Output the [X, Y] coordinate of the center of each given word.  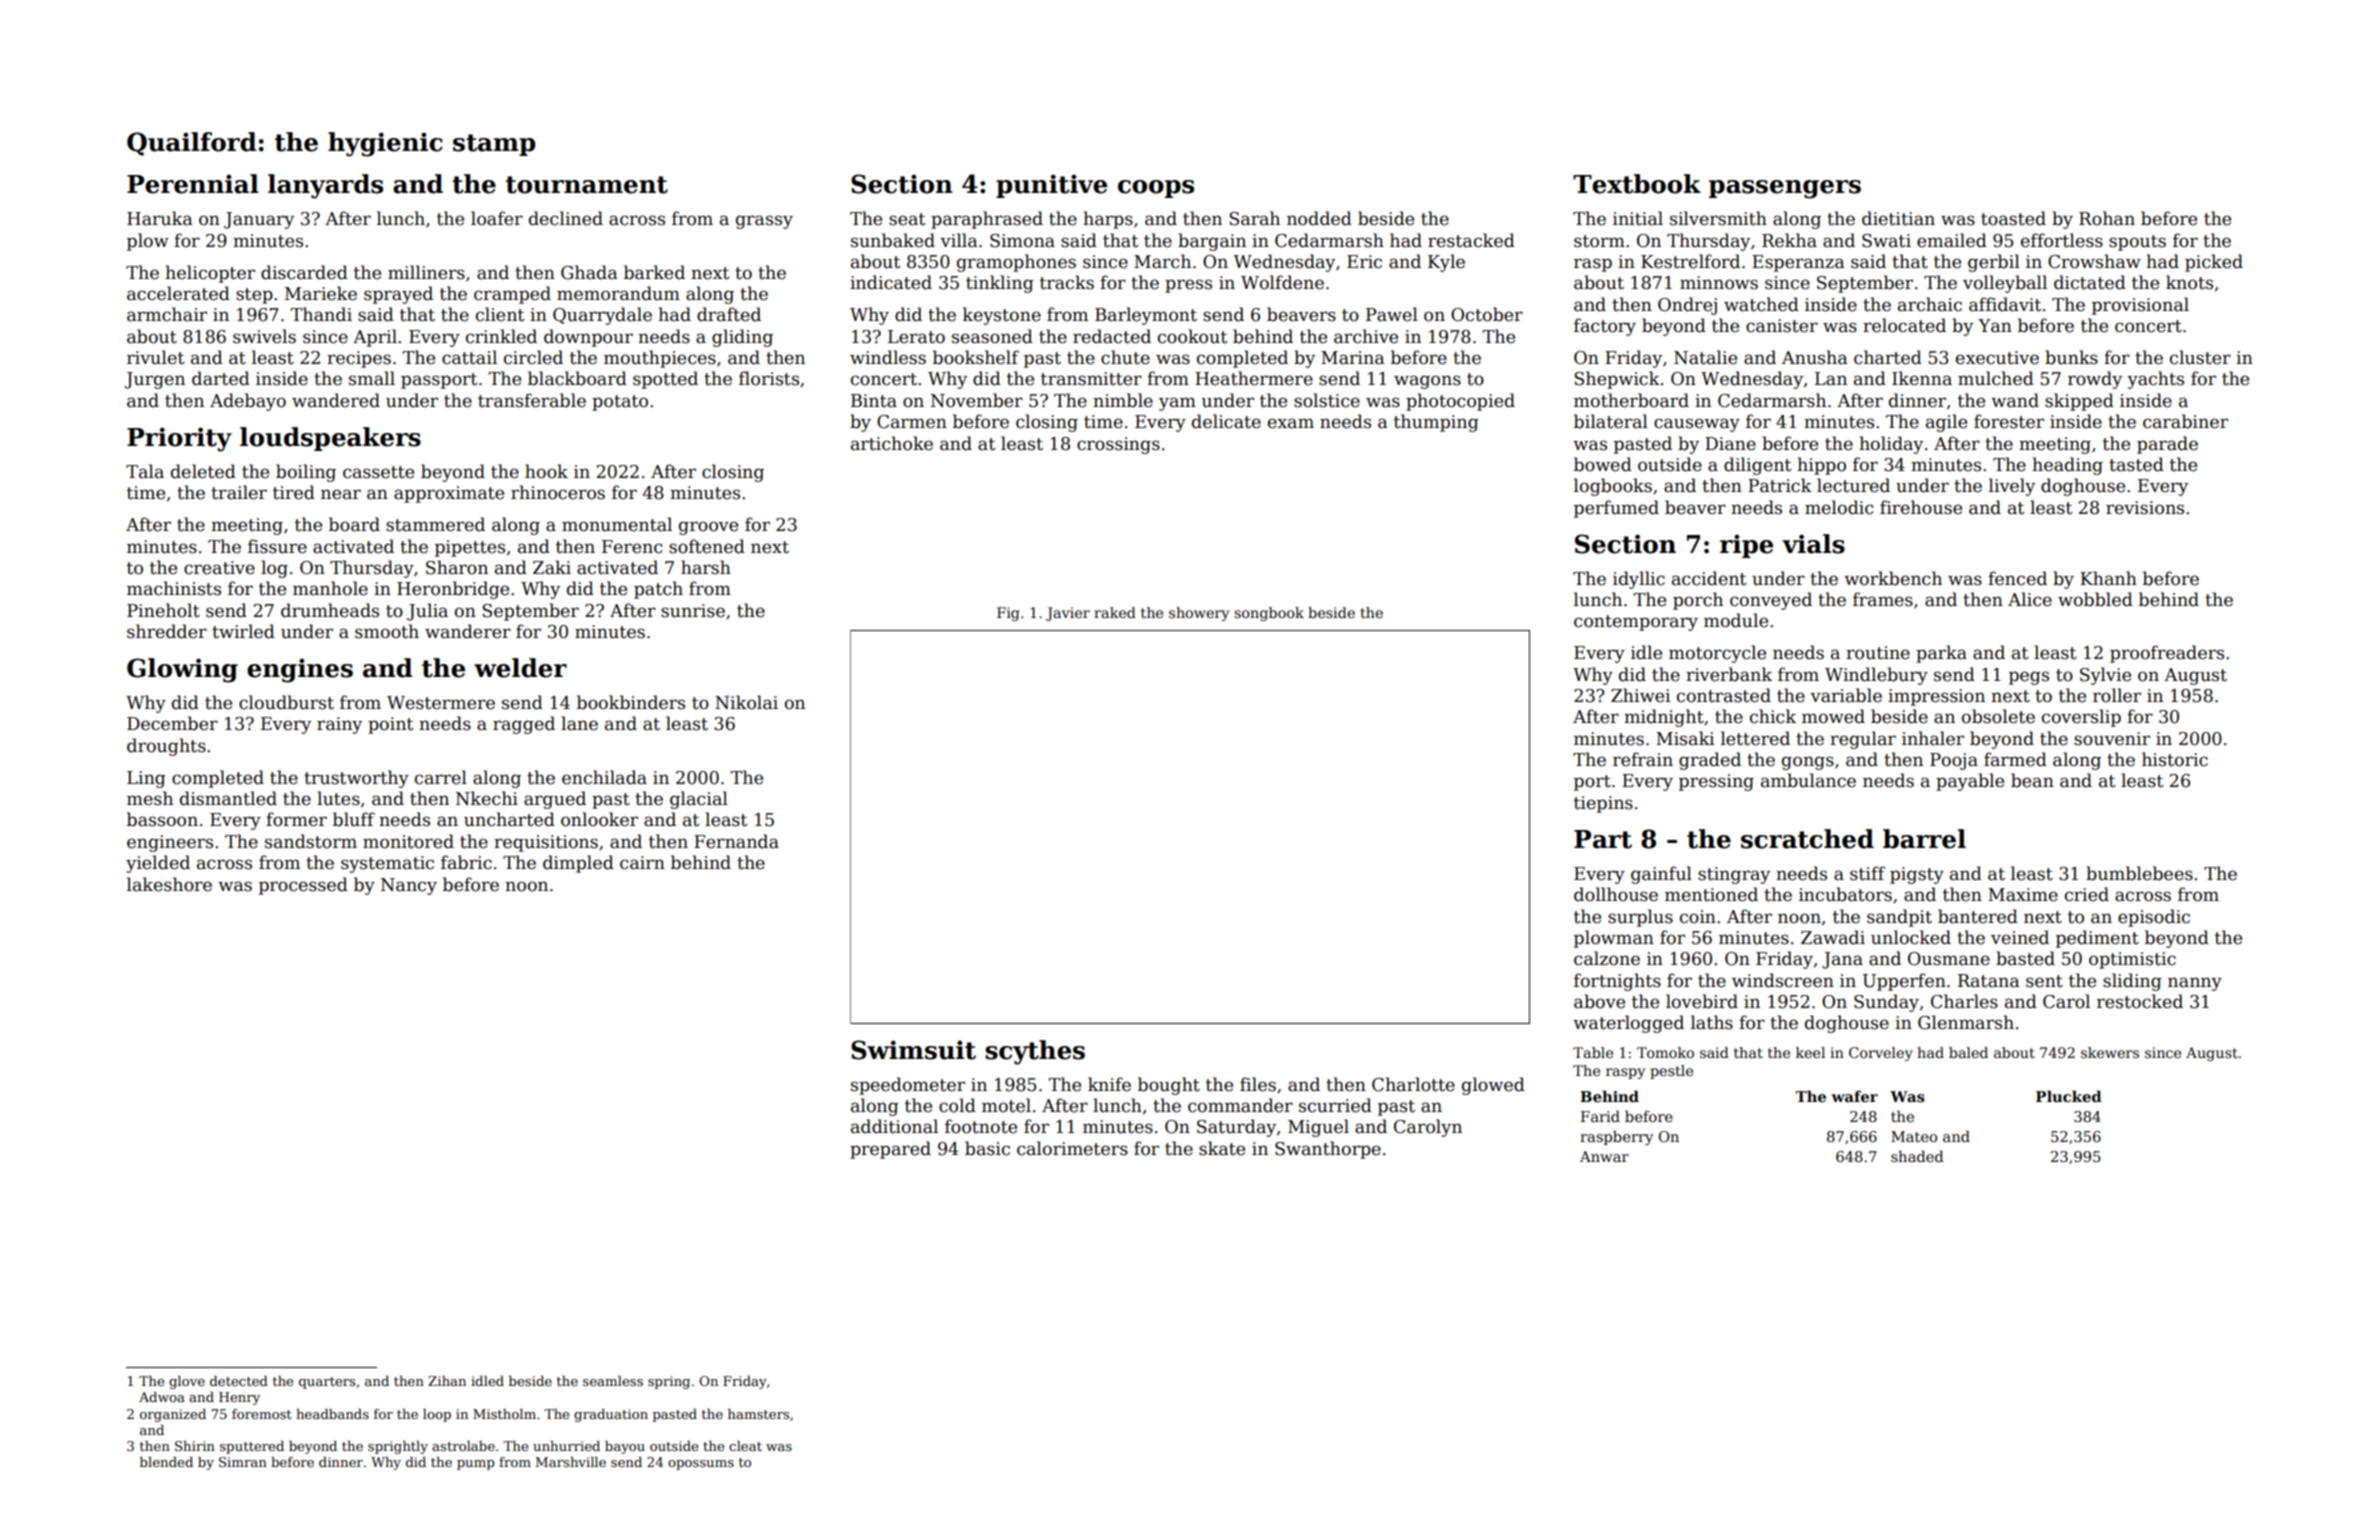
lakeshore [169, 884]
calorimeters [1072, 1148]
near [341, 494]
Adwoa [162, 1397]
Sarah [1254, 218]
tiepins [1603, 804]
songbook [1269, 614]
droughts [166, 747]
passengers [1785, 189]
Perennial [193, 184]
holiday [1891, 445]
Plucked [2069, 1096]
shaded [1917, 1156]
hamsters [758, 1414]
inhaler [1933, 738]
